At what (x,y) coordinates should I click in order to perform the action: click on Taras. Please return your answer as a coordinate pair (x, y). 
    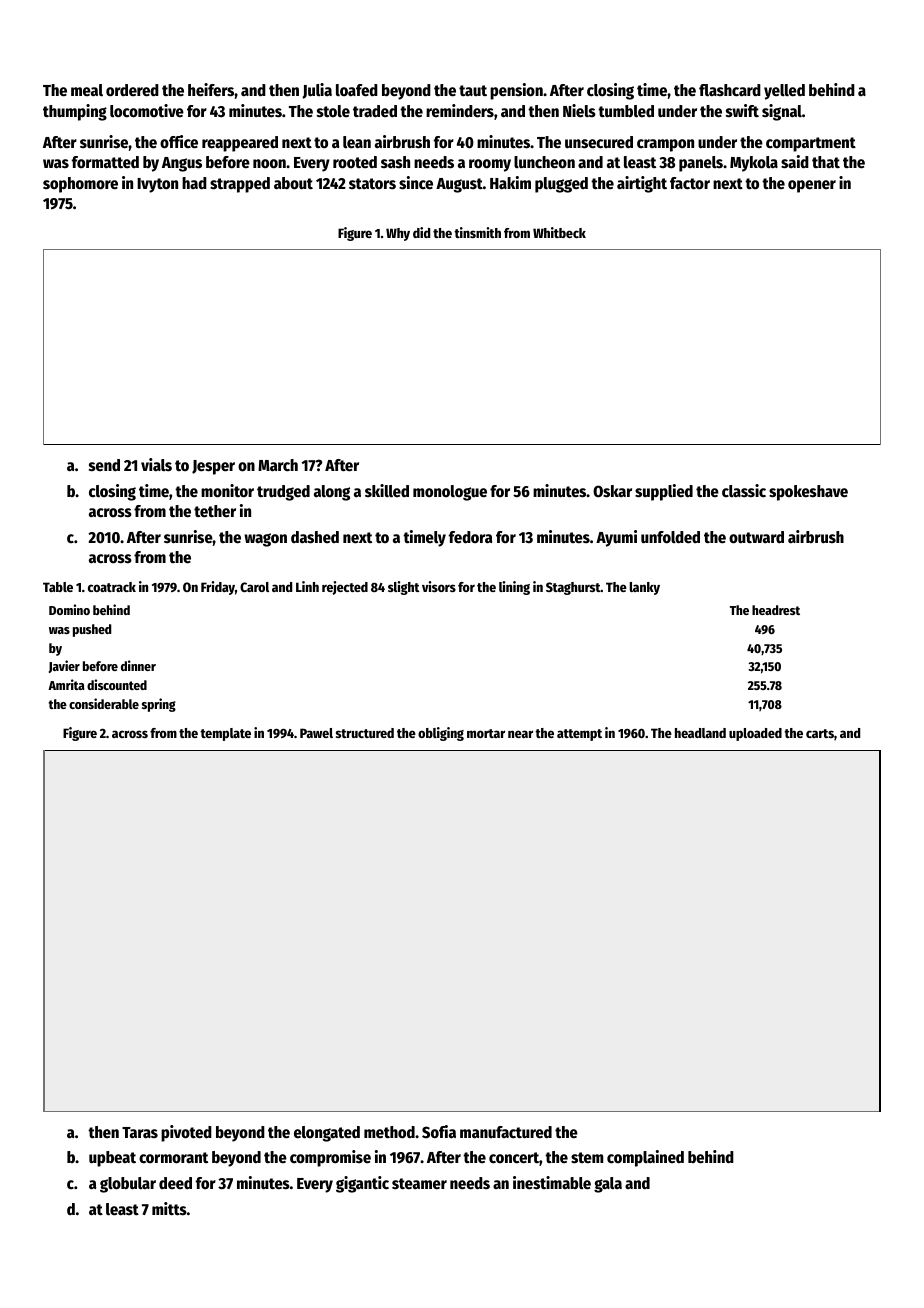
    Looking at the image, I should click on (140, 1132).
